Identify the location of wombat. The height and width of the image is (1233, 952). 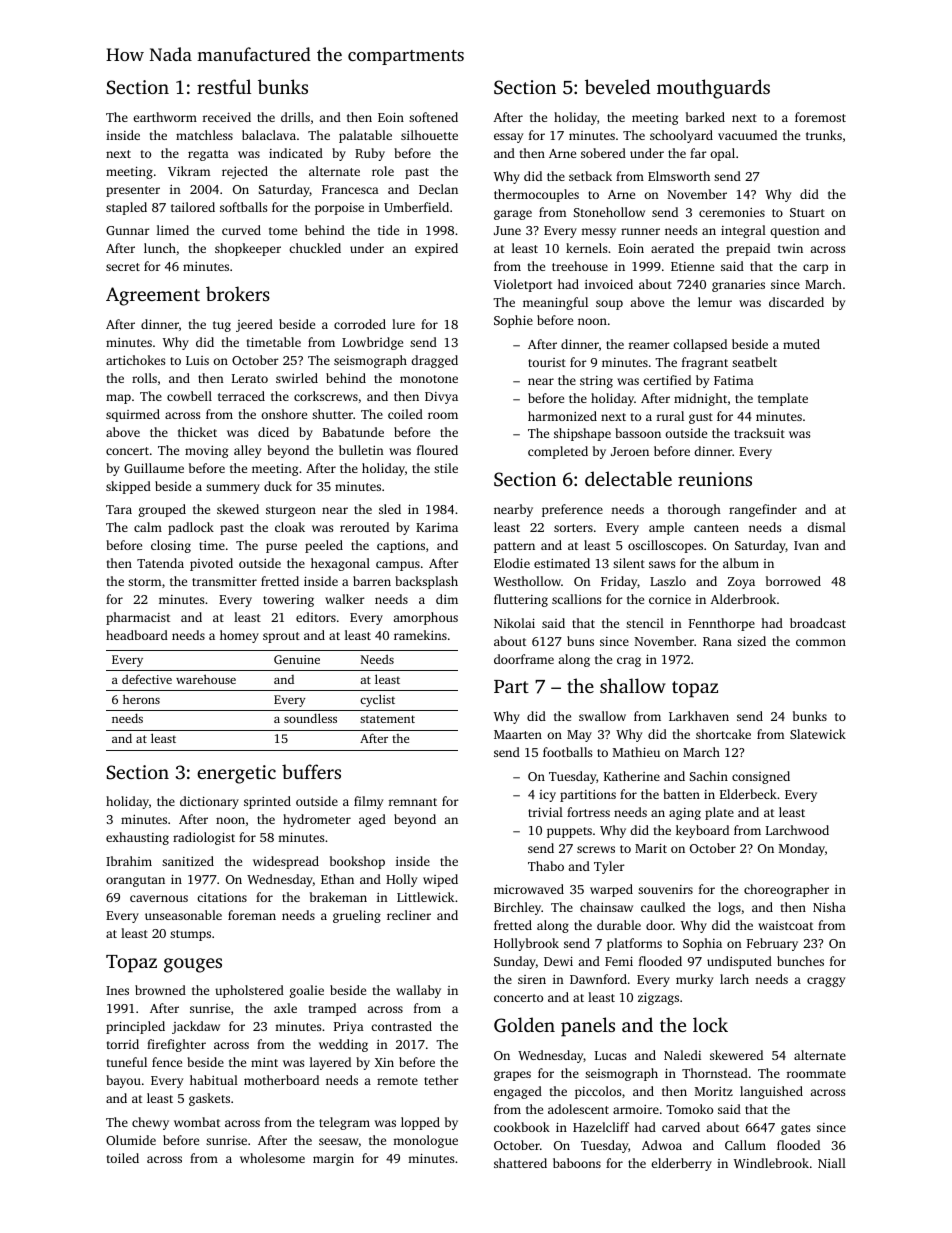
(197, 1122).
